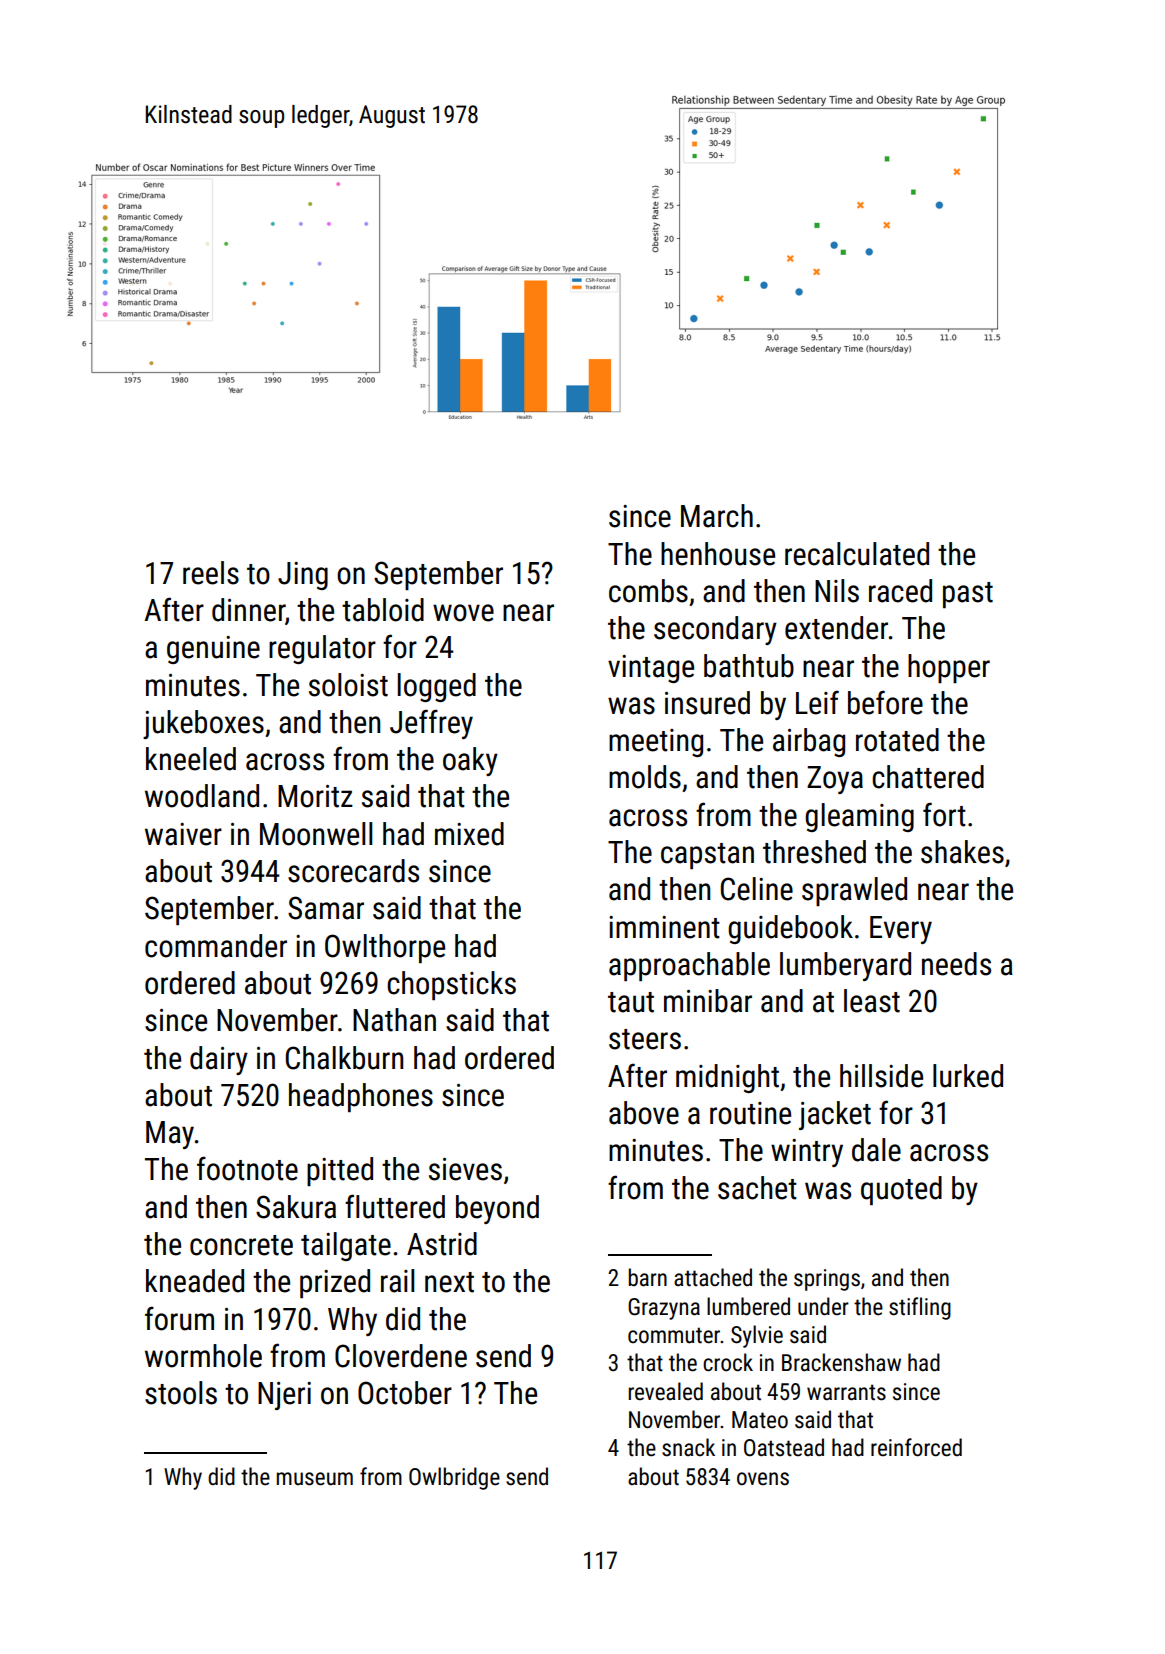 This screenshot has height=1654, width=1165. What do you see at coordinates (454, 1478) in the screenshot?
I see `Owlbridge` at bounding box center [454, 1478].
